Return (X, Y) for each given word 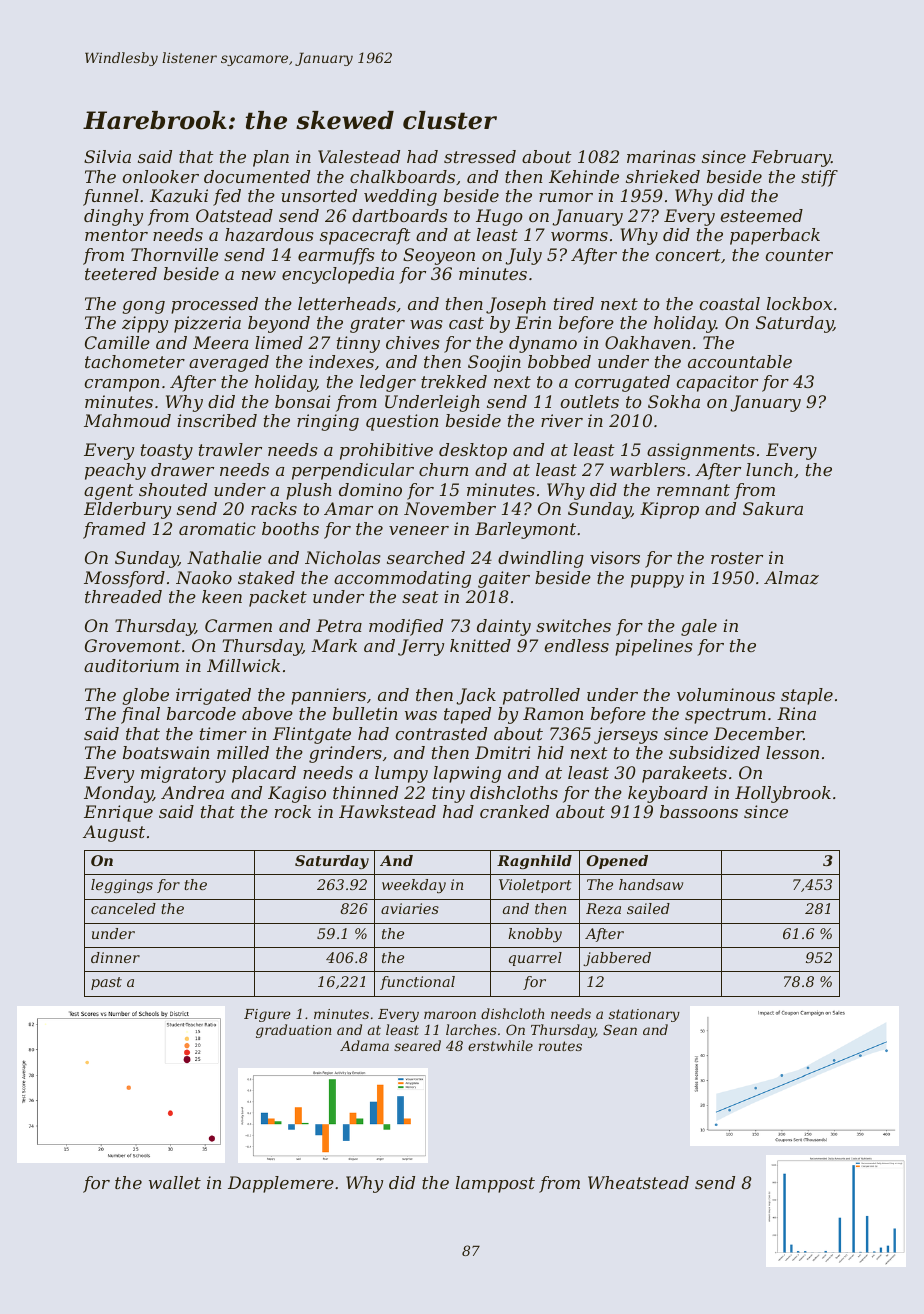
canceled (123, 908)
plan (271, 158)
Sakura (773, 508)
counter (799, 255)
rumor (566, 197)
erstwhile (500, 1045)
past (106, 983)
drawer (182, 469)
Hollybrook (783, 794)
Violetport (535, 886)
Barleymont (525, 530)
